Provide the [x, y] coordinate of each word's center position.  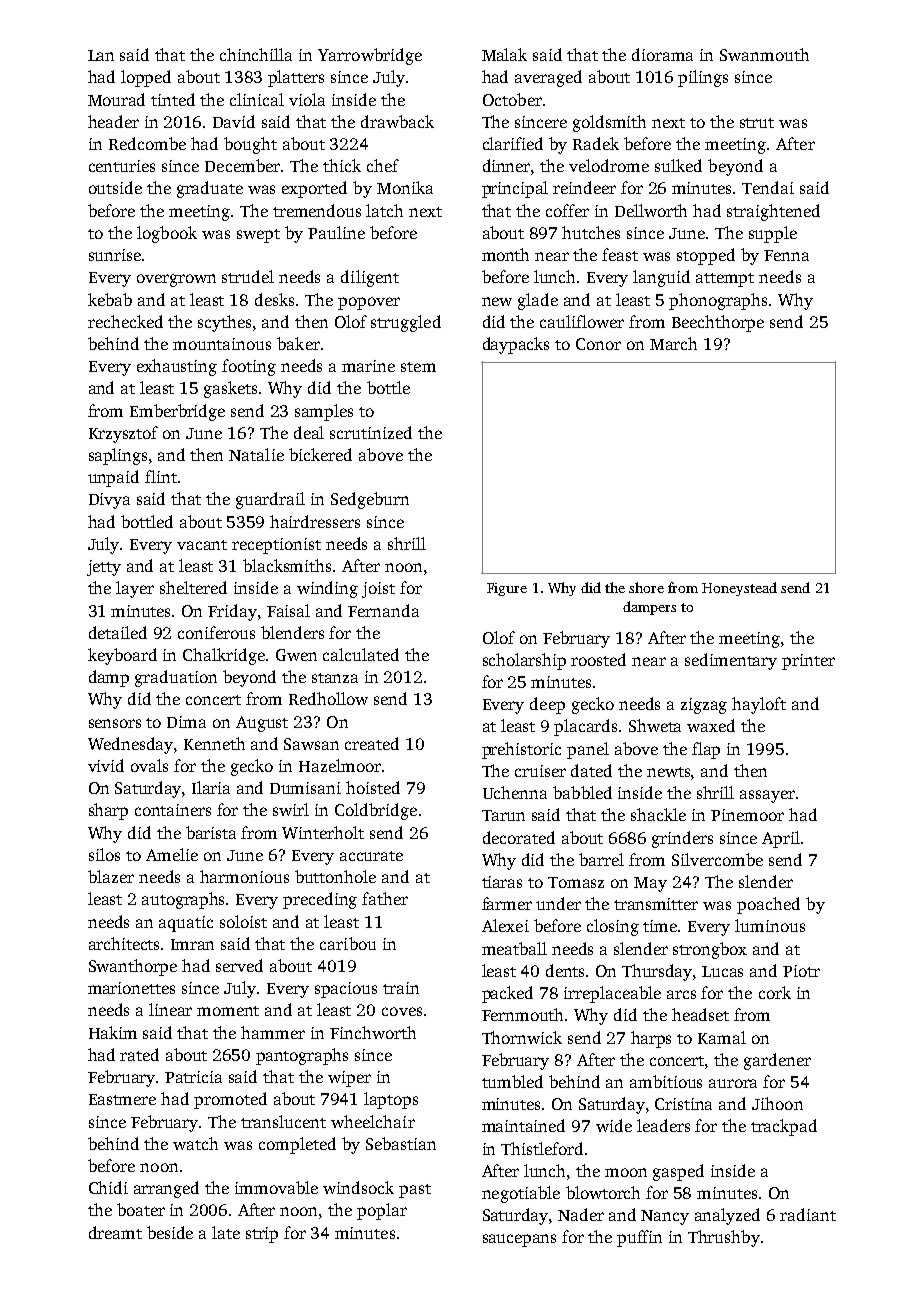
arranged [166, 1189]
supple [773, 234]
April [781, 839]
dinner [506, 165]
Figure [507, 589]
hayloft [759, 705]
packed [507, 994]
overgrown [176, 280]
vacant [202, 545]
